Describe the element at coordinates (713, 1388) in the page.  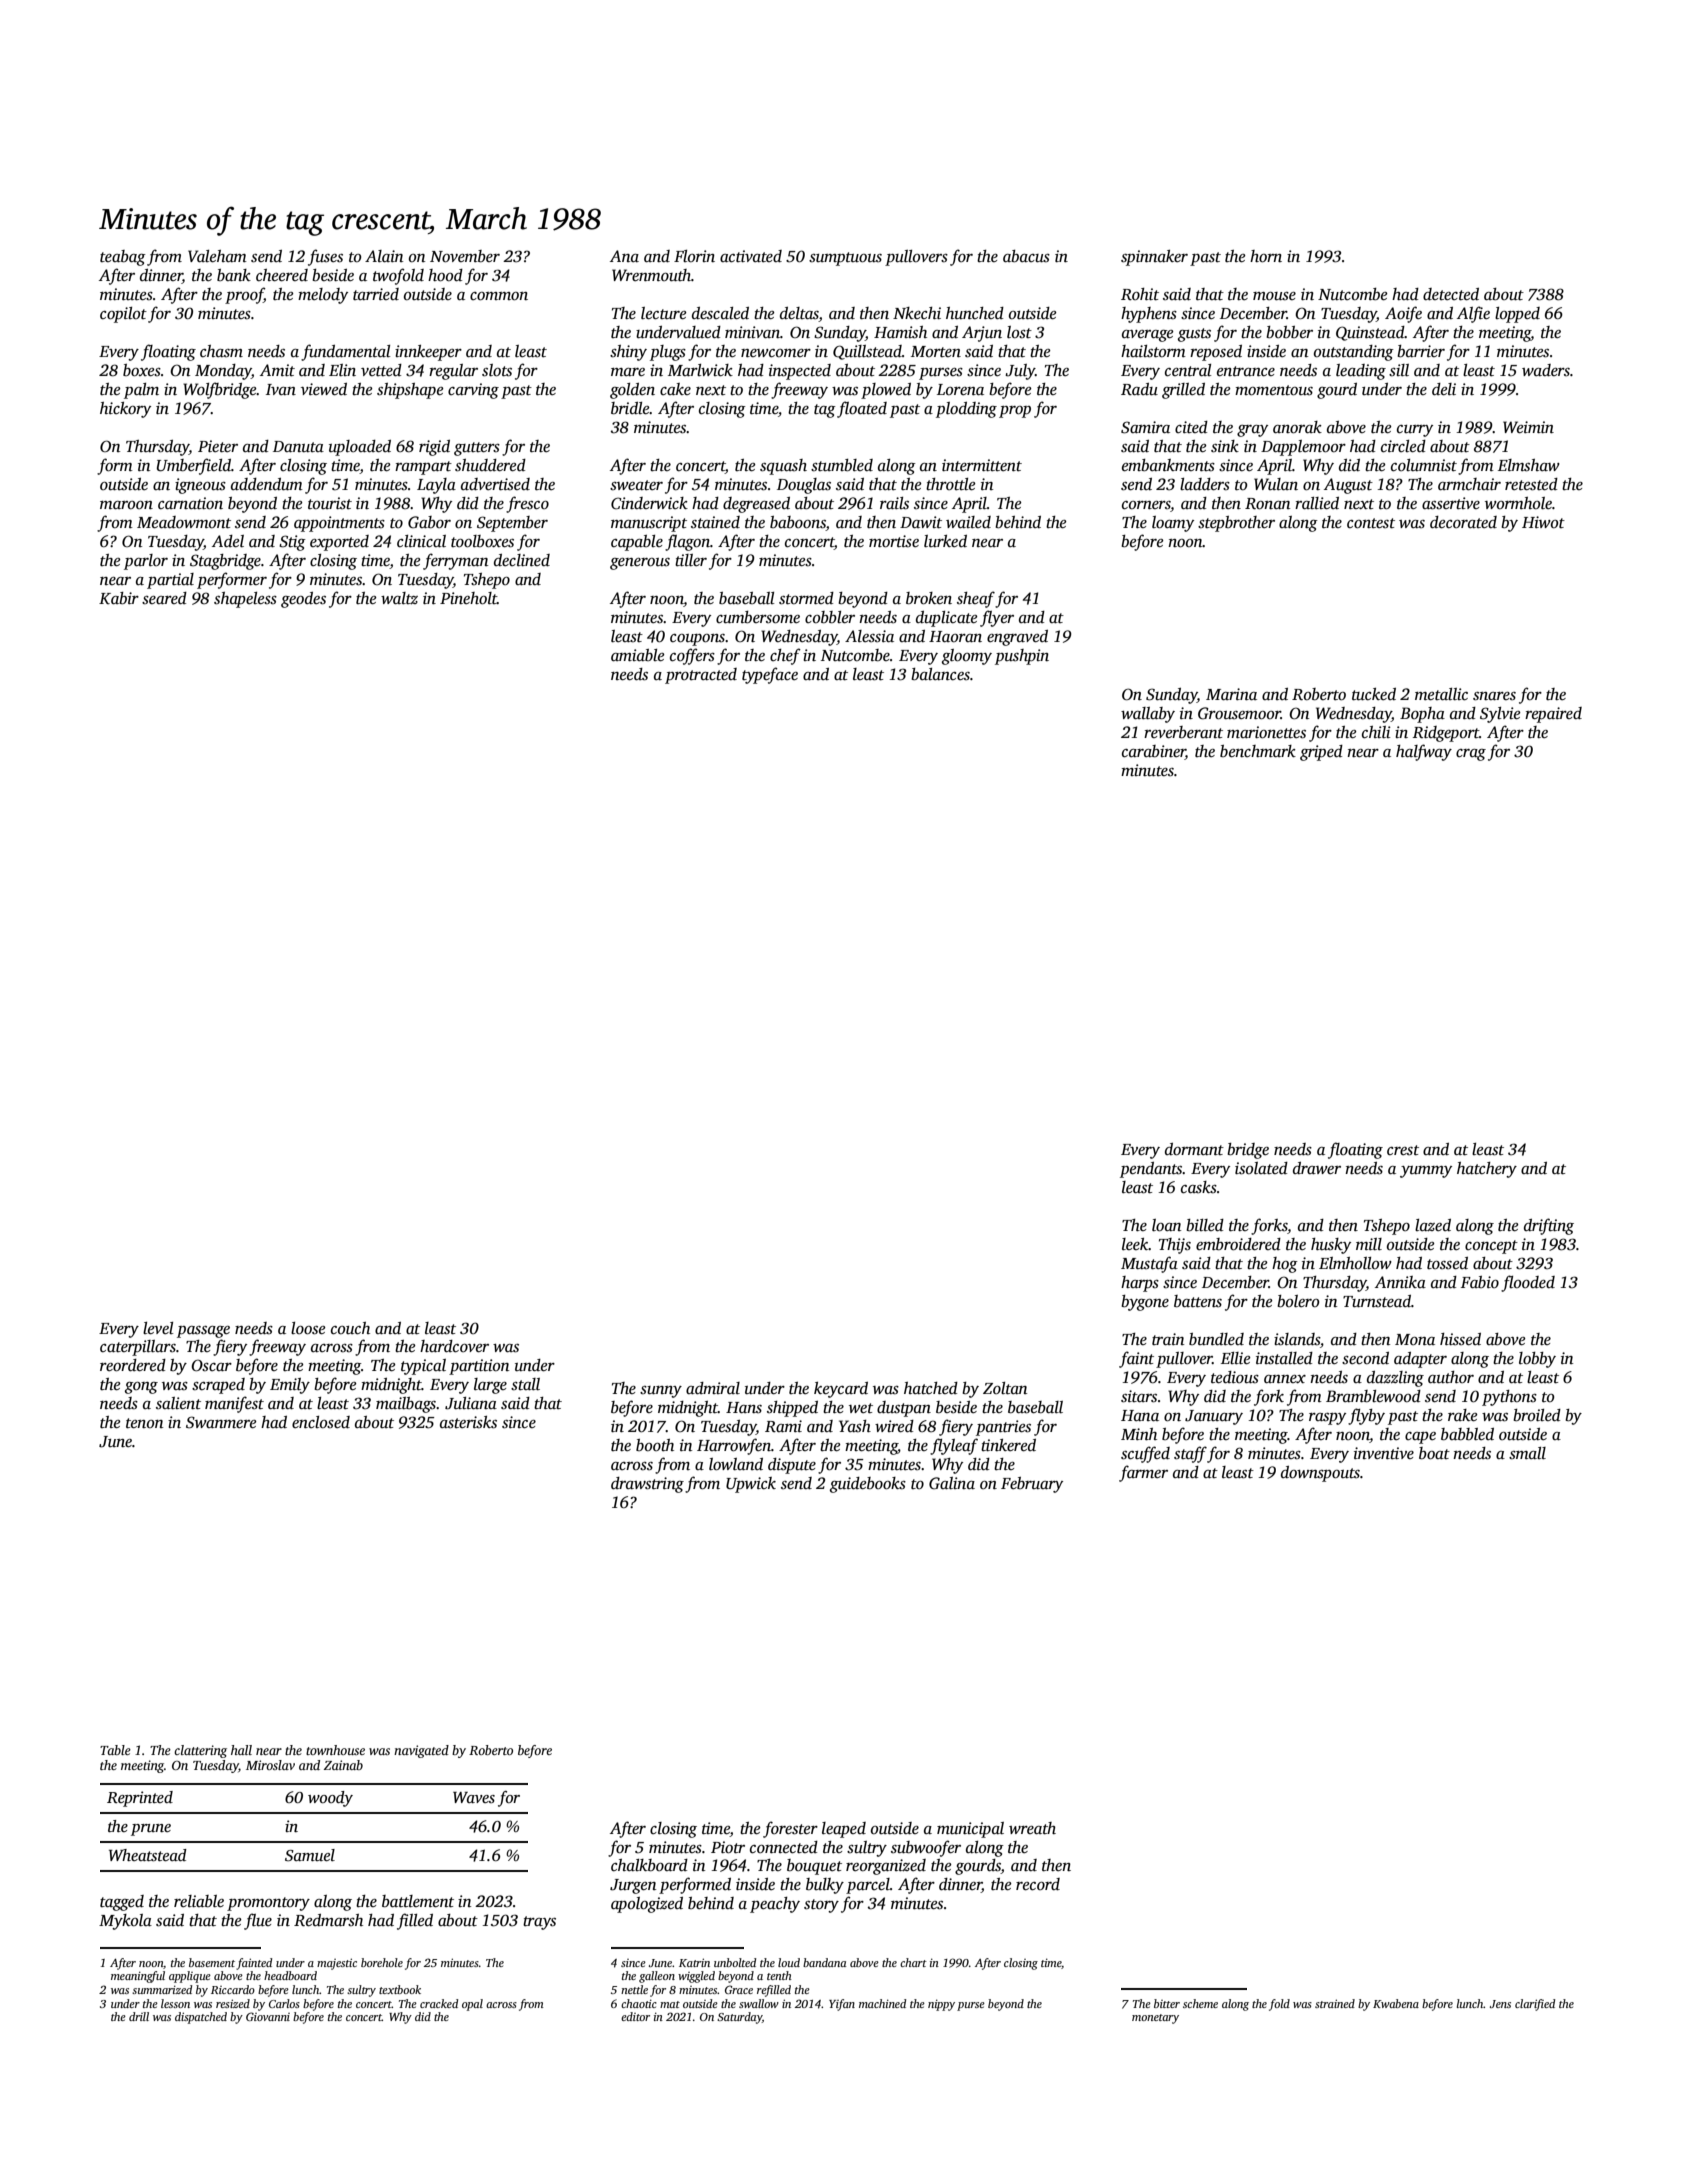
I see `admiral` at that location.
